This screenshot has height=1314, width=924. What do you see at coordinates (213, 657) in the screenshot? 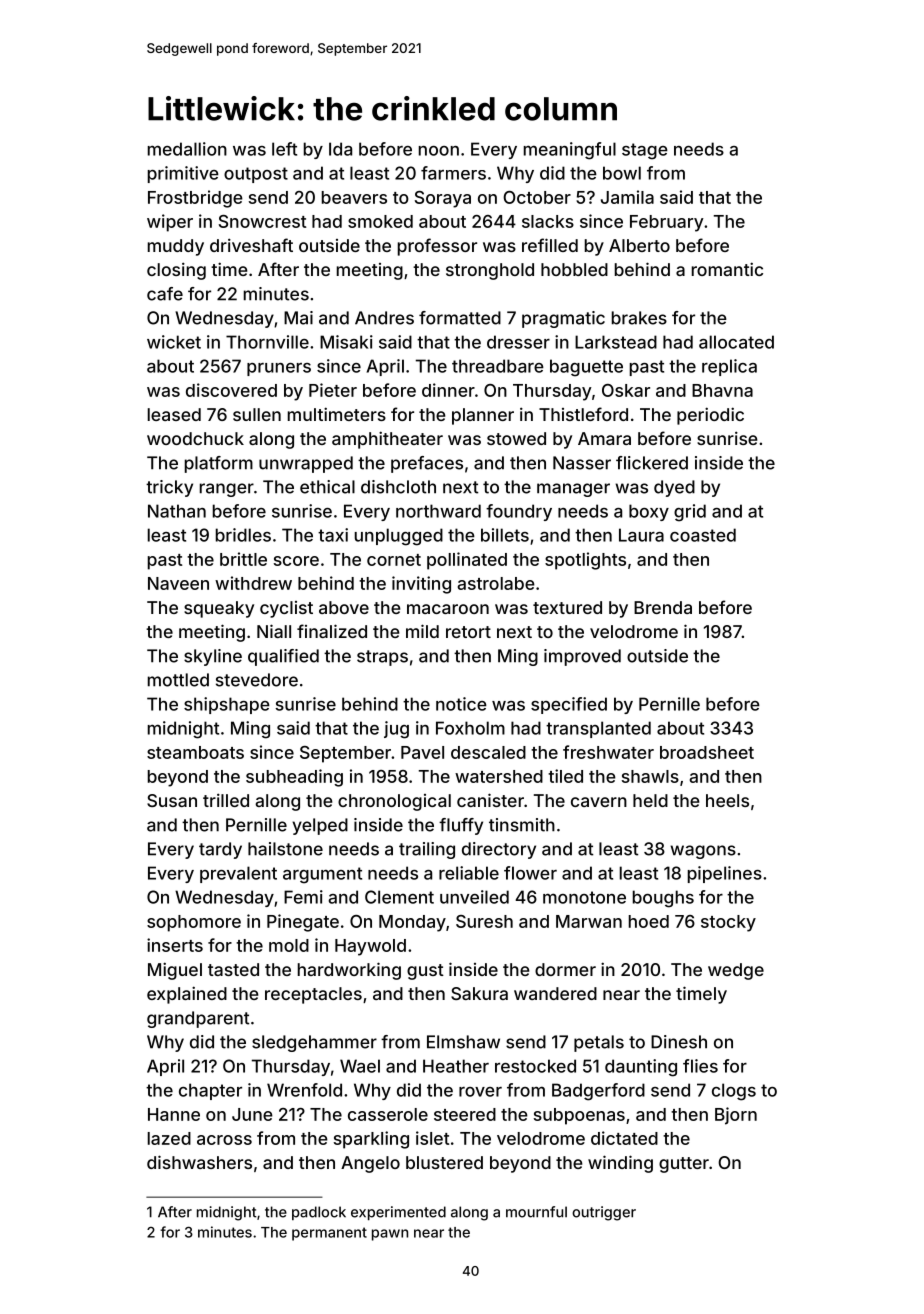
I see `skyline` at bounding box center [213, 657].
